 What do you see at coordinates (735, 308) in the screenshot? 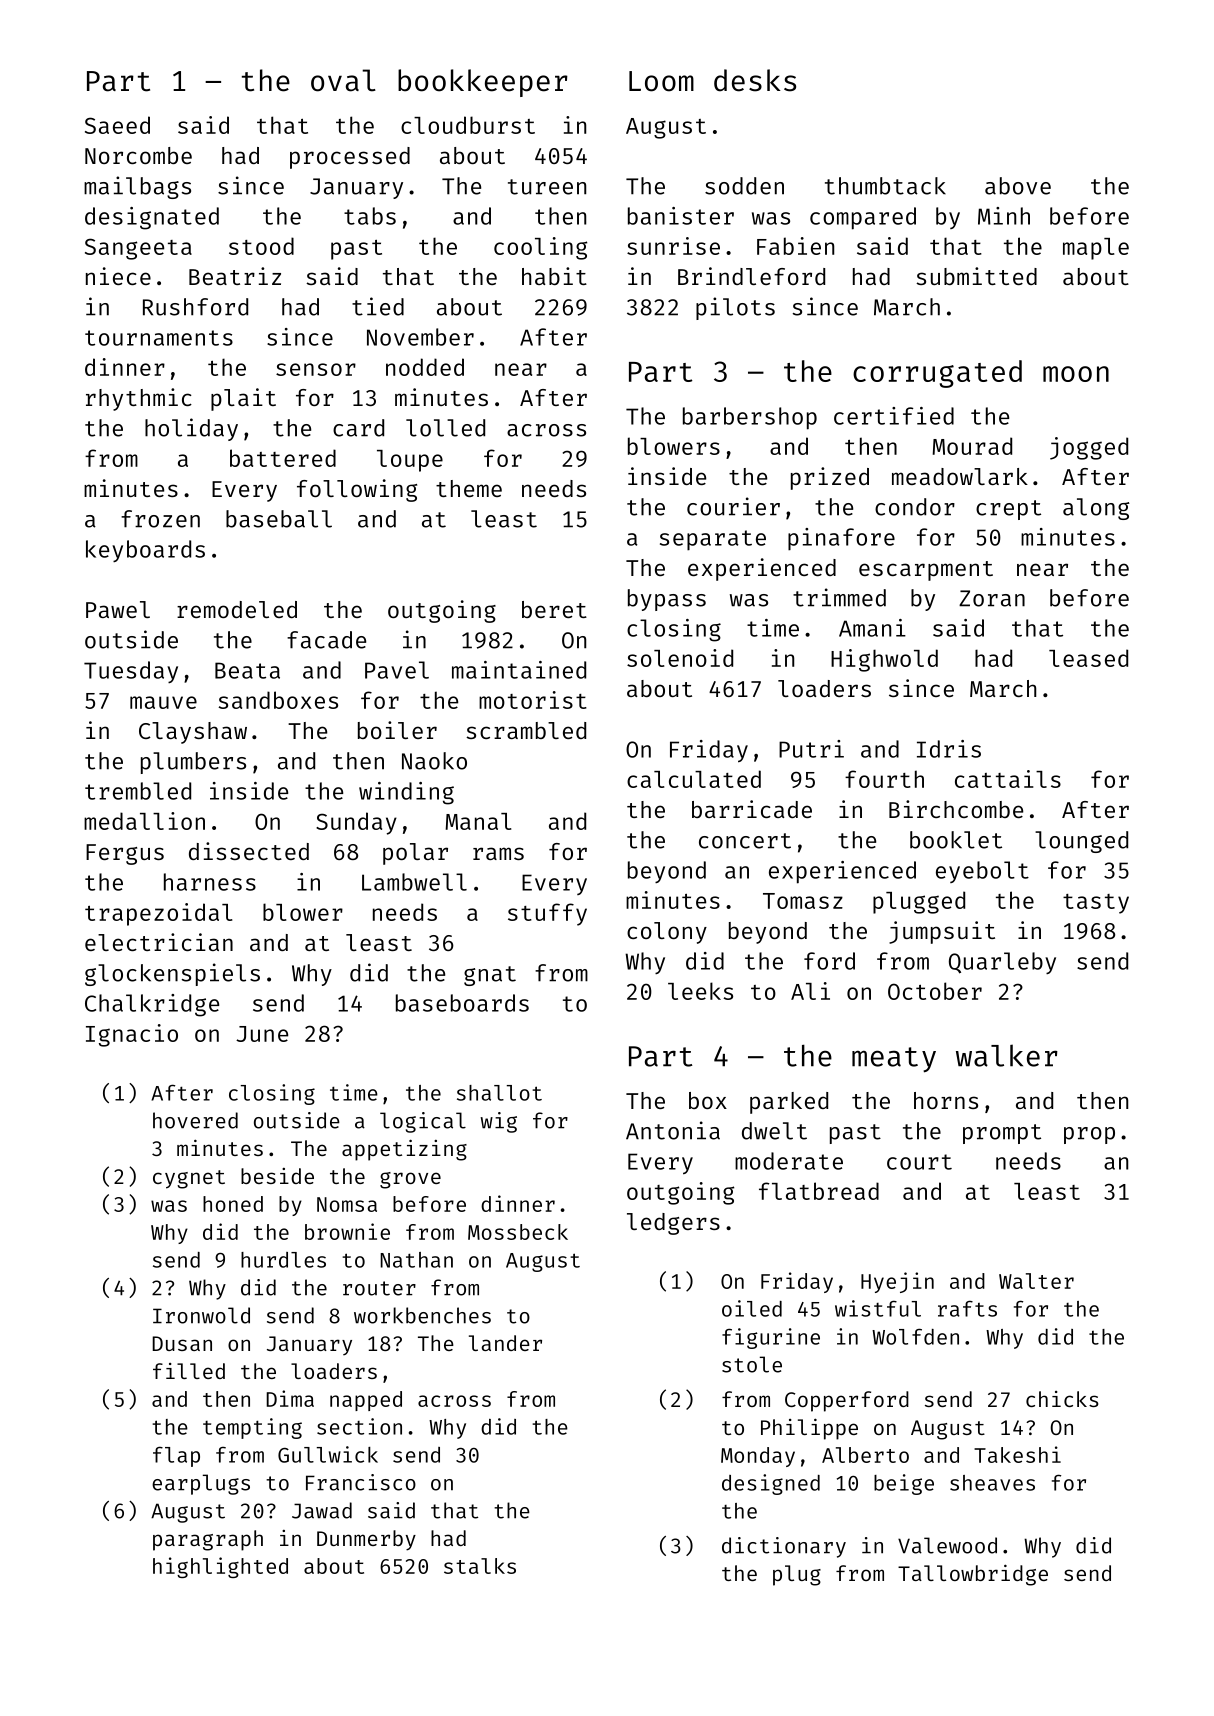
I see `pilots` at bounding box center [735, 308].
